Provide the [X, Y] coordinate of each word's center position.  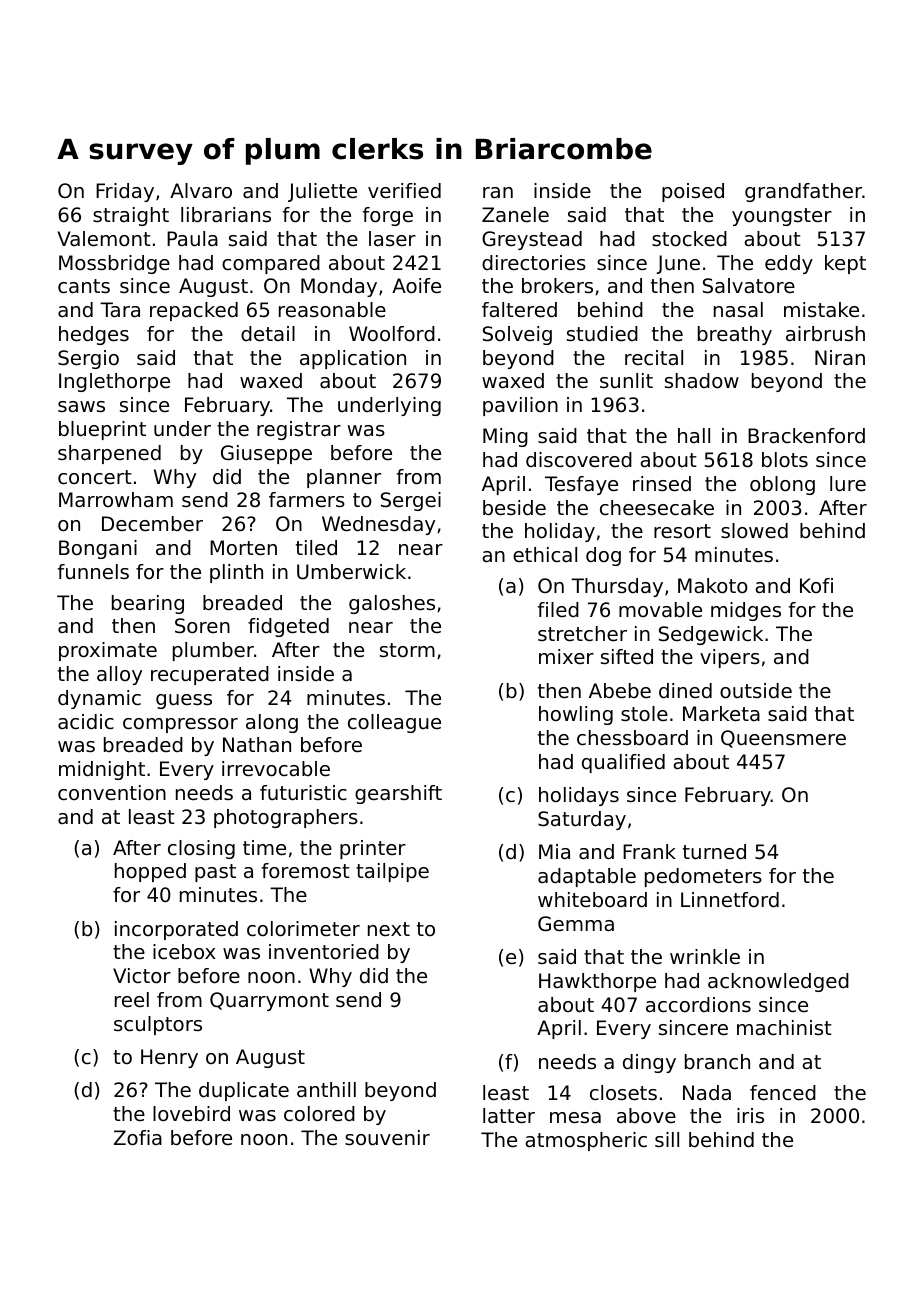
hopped [150, 872]
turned [714, 852]
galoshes [392, 604]
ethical [545, 555]
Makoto [713, 586]
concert [95, 477]
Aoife [416, 286]
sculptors [158, 1025]
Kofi [816, 585]
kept [845, 264]
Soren [202, 626]
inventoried [324, 952]
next [389, 929]
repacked [194, 311]
